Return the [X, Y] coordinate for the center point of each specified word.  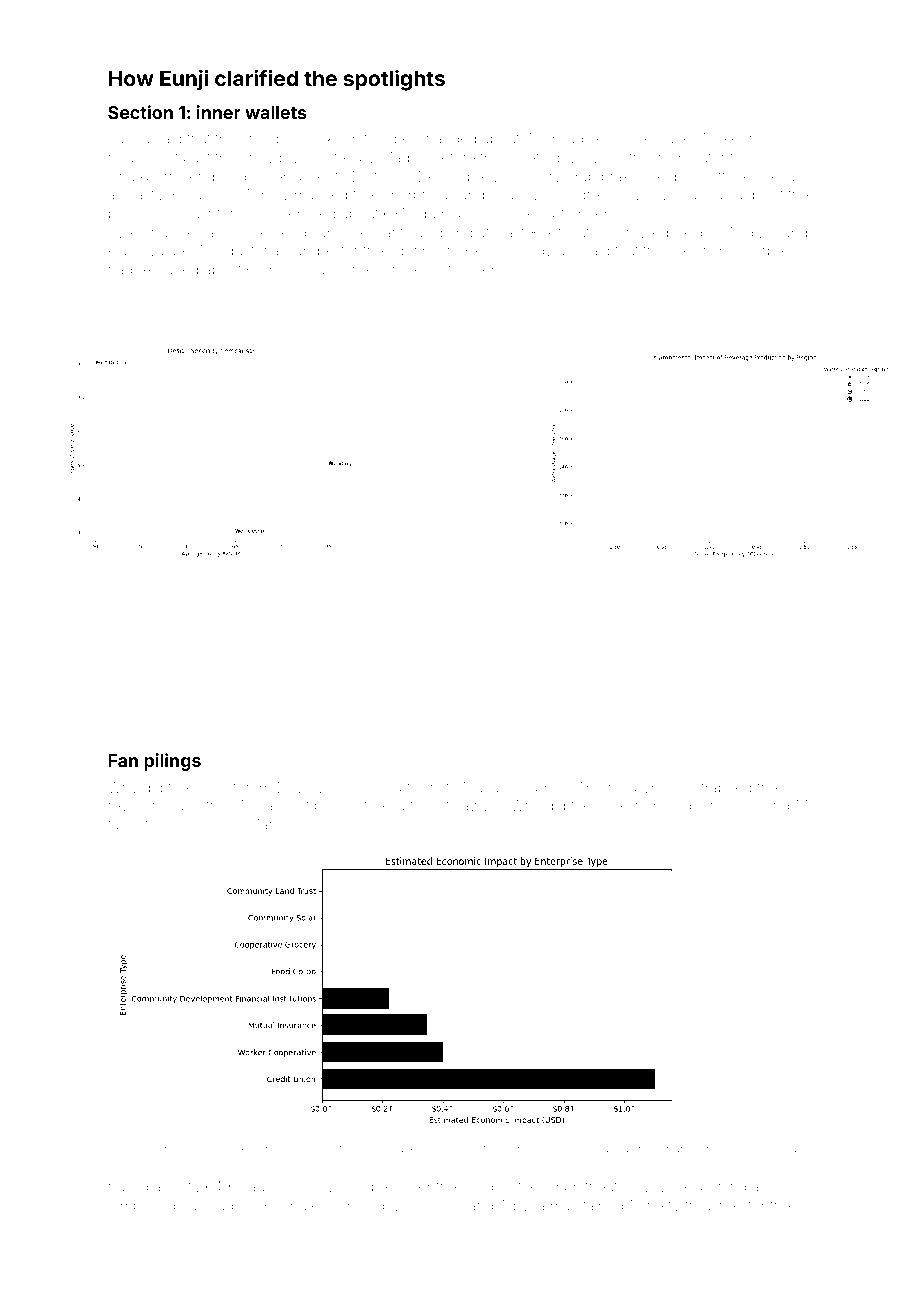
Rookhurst [334, 138]
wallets [276, 112]
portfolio [340, 1149]
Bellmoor [490, 250]
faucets [131, 824]
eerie [748, 138]
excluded [168, 269]
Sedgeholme [708, 807]
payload [207, 1207]
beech [689, 250]
